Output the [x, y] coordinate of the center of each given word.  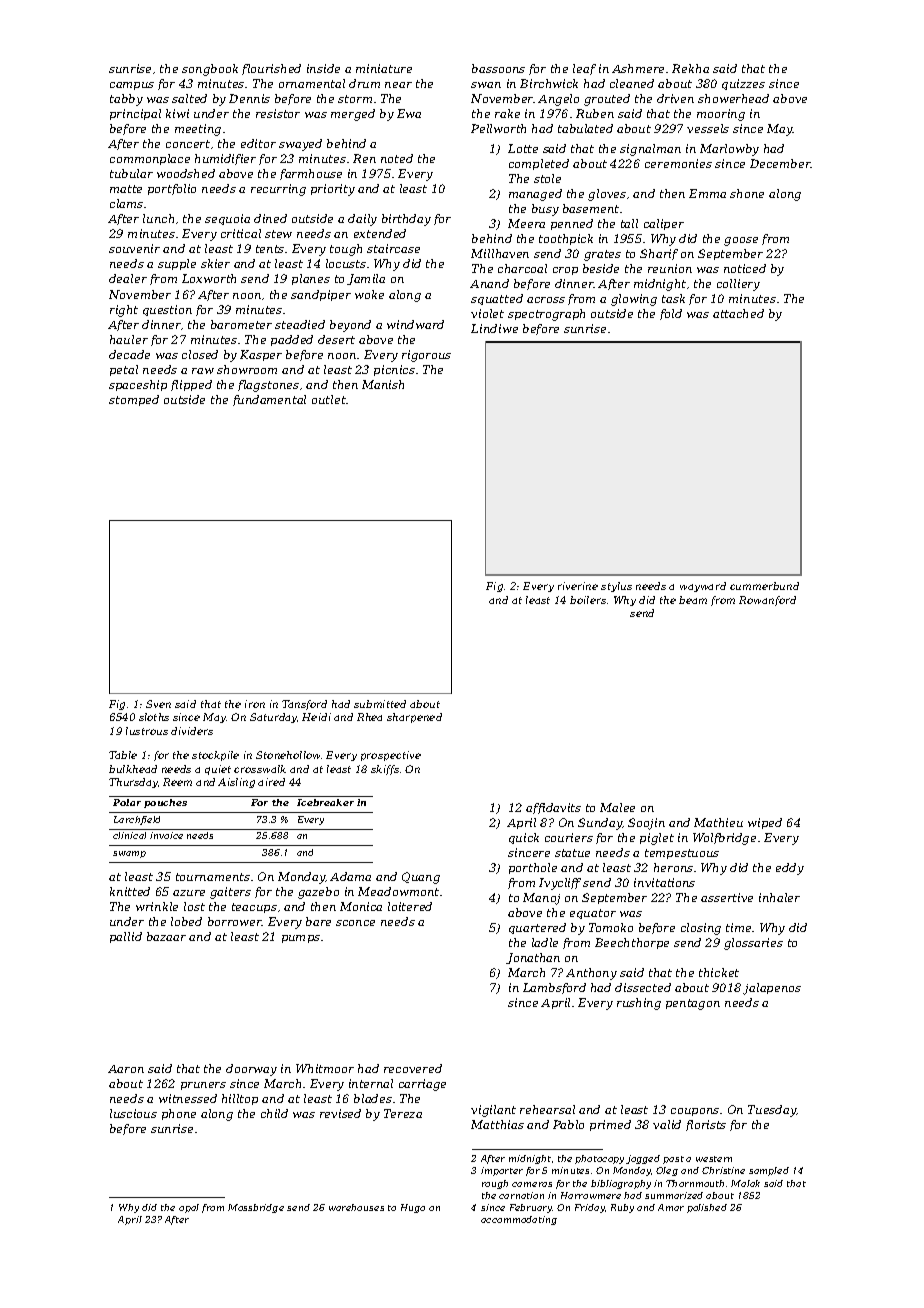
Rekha [690, 68]
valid [667, 1124]
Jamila [366, 279]
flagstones [268, 386]
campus [132, 86]
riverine [578, 586]
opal [189, 1208]
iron [255, 704]
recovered [413, 1068]
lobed [186, 921]
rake [507, 113]
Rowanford [767, 601]
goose [741, 241]
